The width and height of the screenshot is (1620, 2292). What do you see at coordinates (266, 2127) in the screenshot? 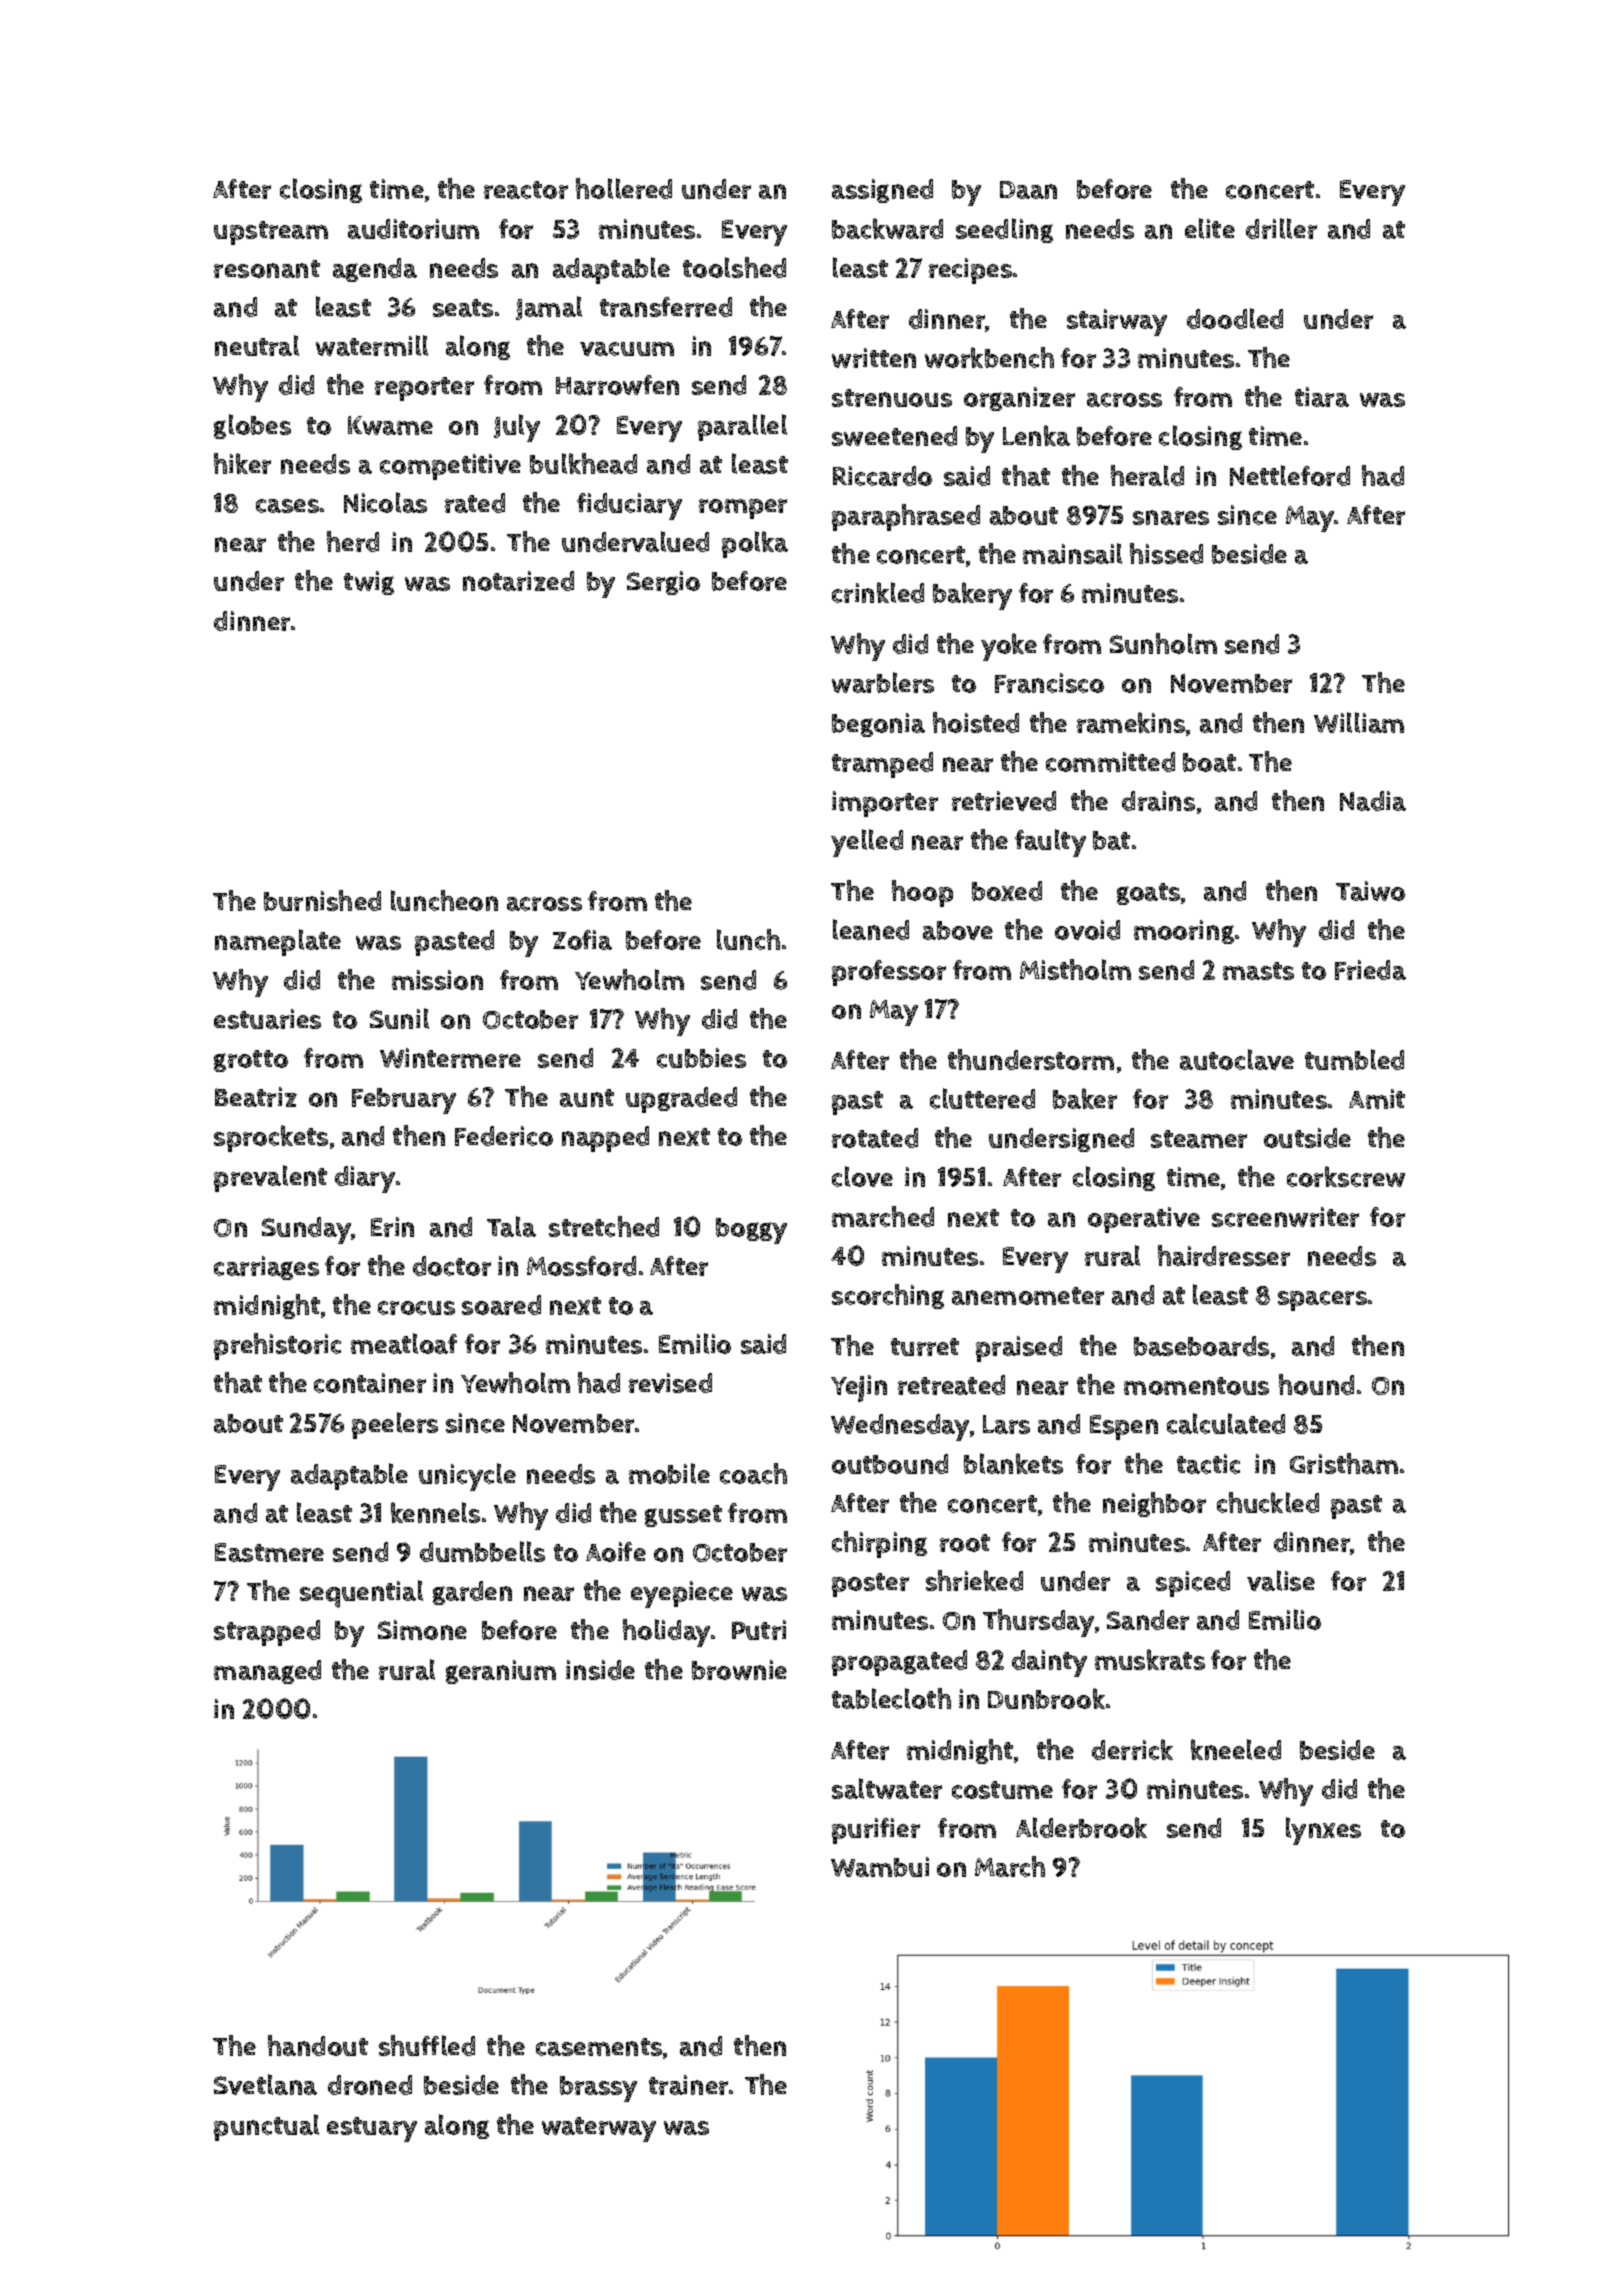
I see `punctual` at bounding box center [266, 2127].
